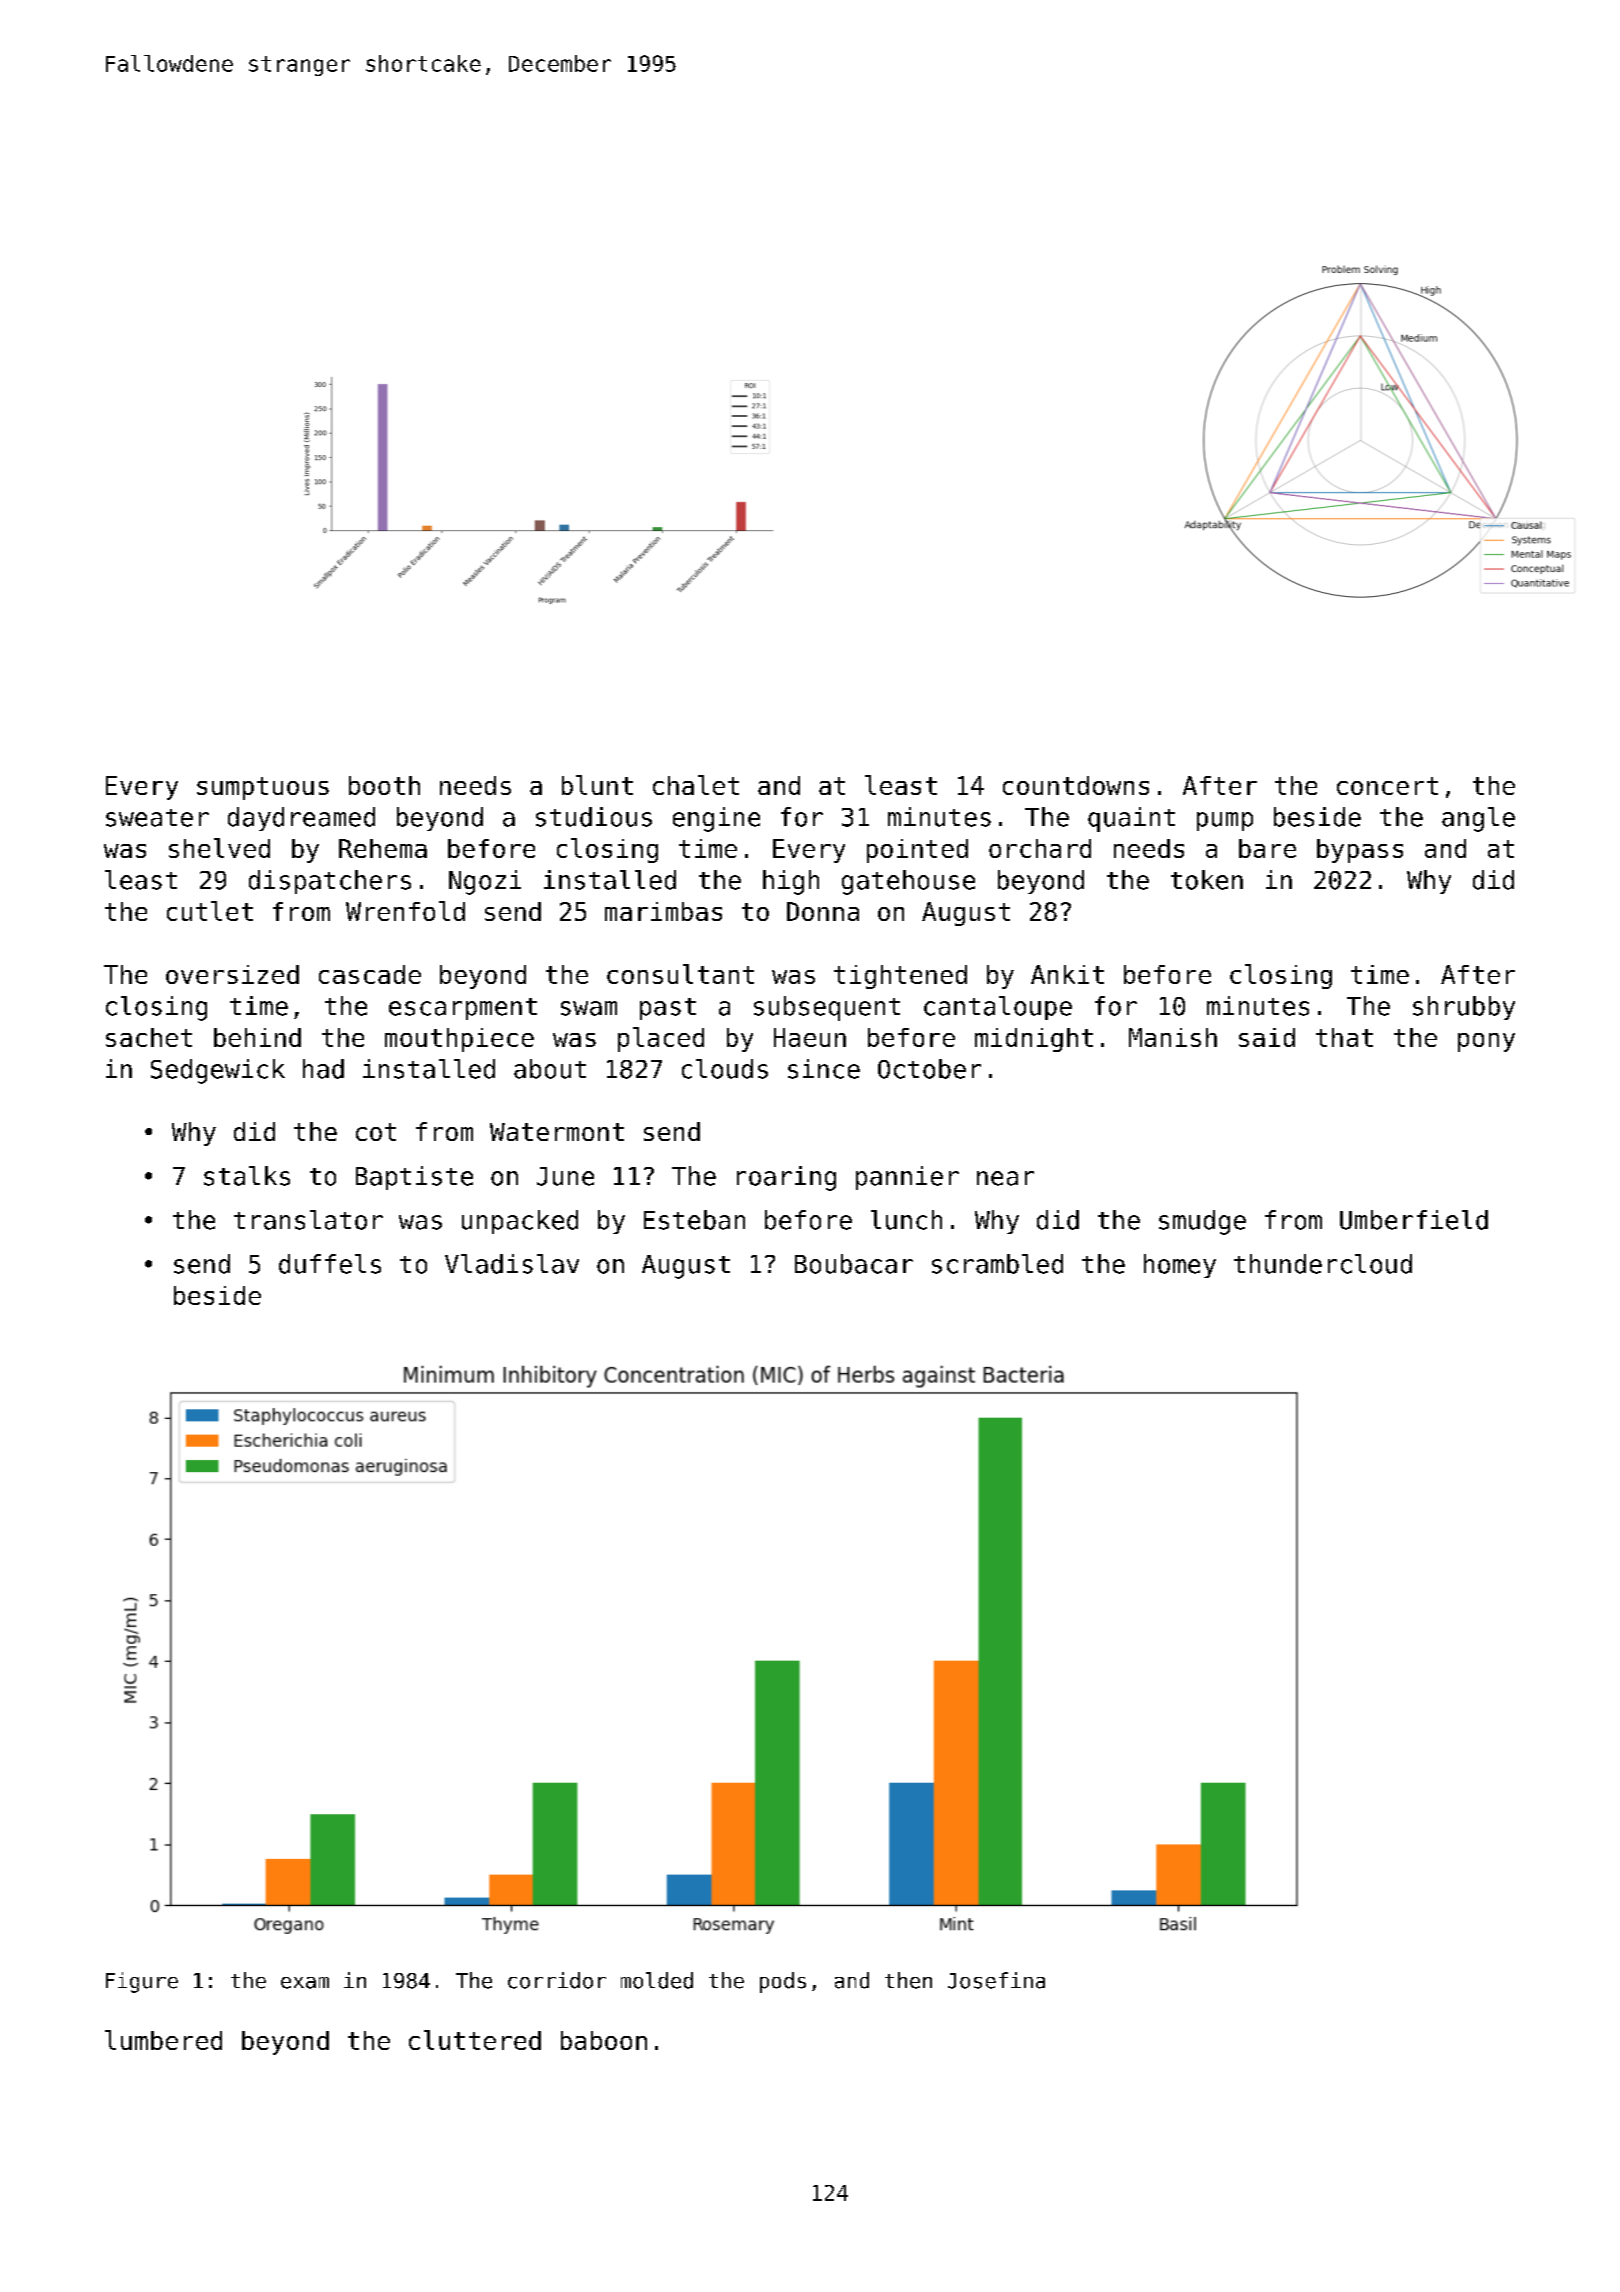 The width and height of the page is (1620, 2292). What do you see at coordinates (512, 1264) in the page?
I see `Vladislav` at bounding box center [512, 1264].
